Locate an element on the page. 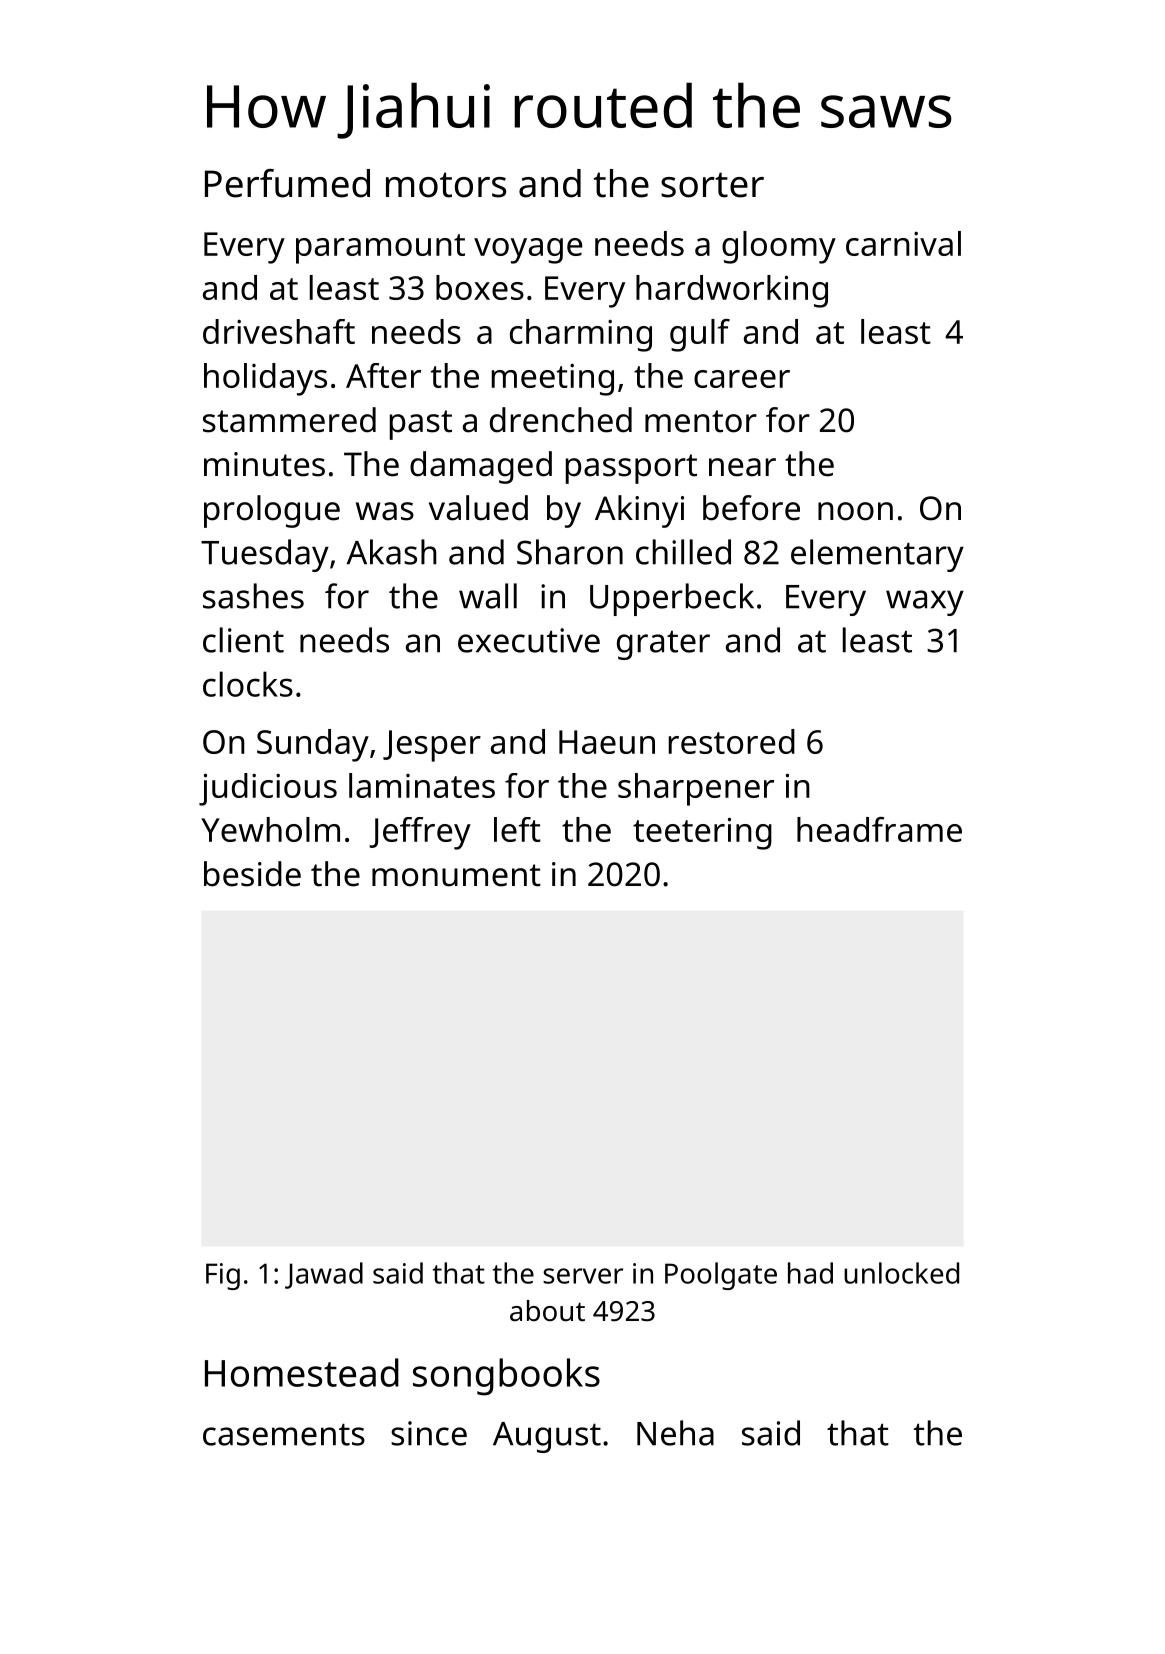  Sunday is located at coordinates (313, 745).
